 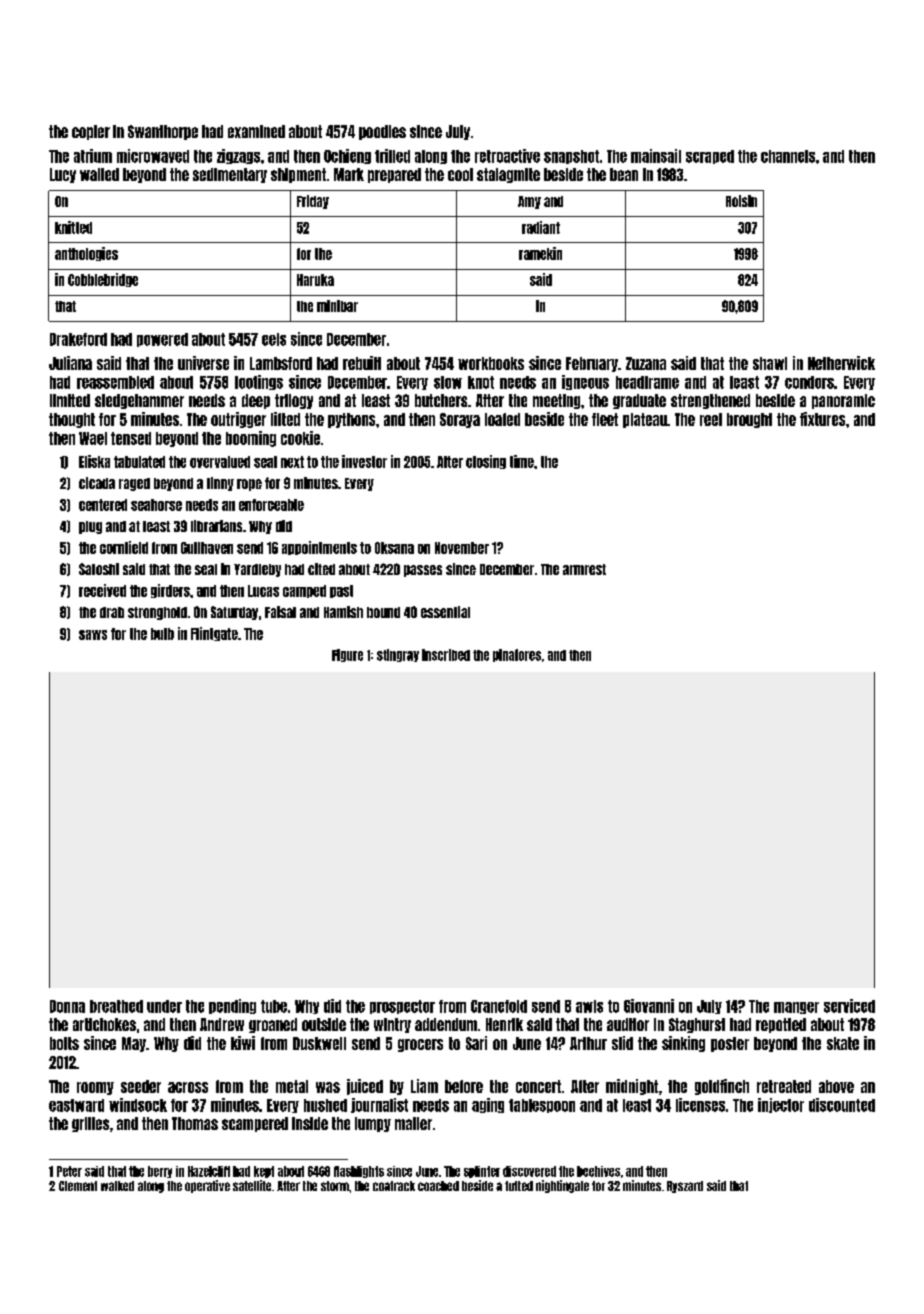 What do you see at coordinates (394, 548) in the document?
I see `Oksana` at bounding box center [394, 548].
